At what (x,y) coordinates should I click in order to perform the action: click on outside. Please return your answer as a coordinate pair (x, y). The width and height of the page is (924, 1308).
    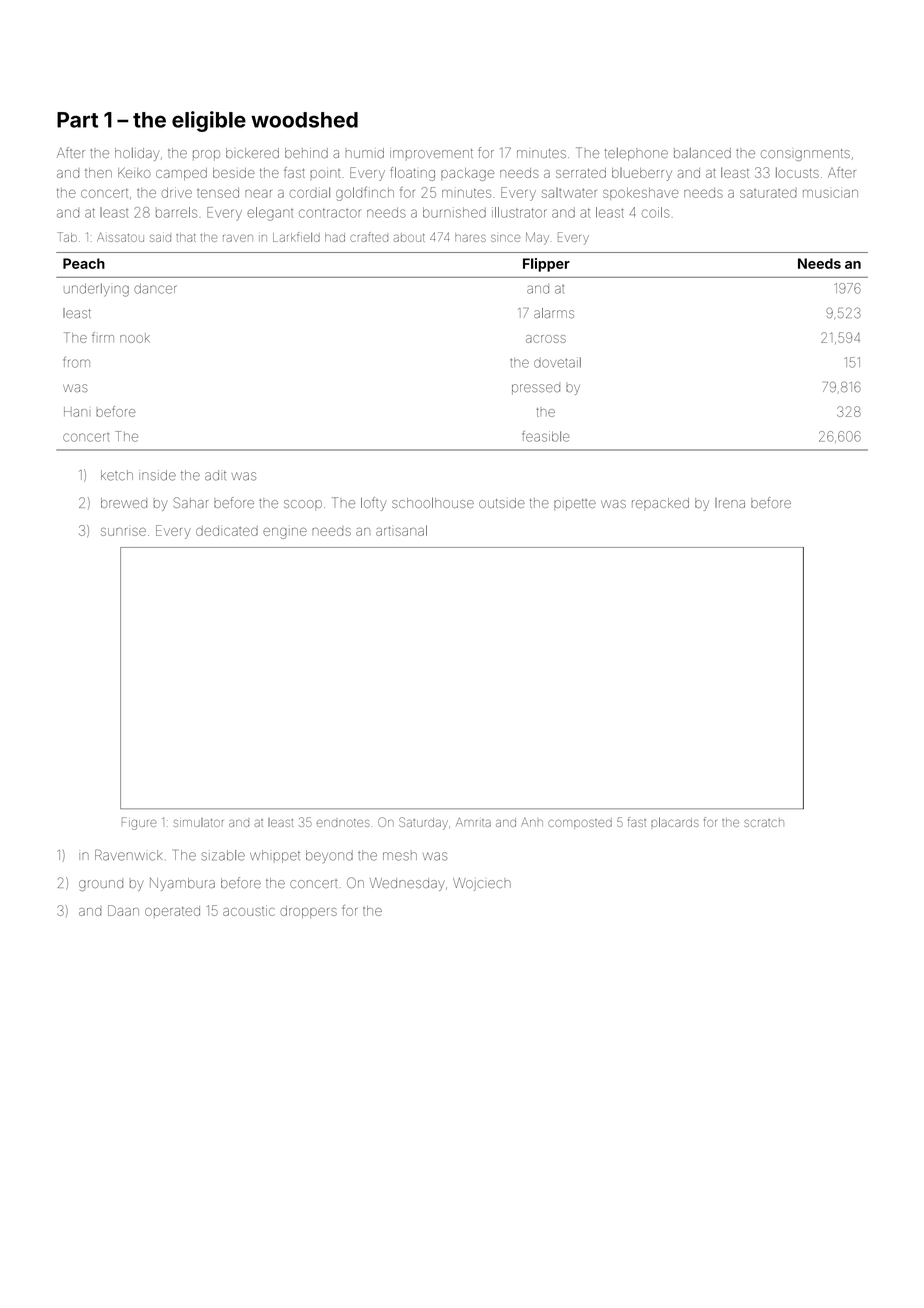
    Looking at the image, I should click on (502, 503).
